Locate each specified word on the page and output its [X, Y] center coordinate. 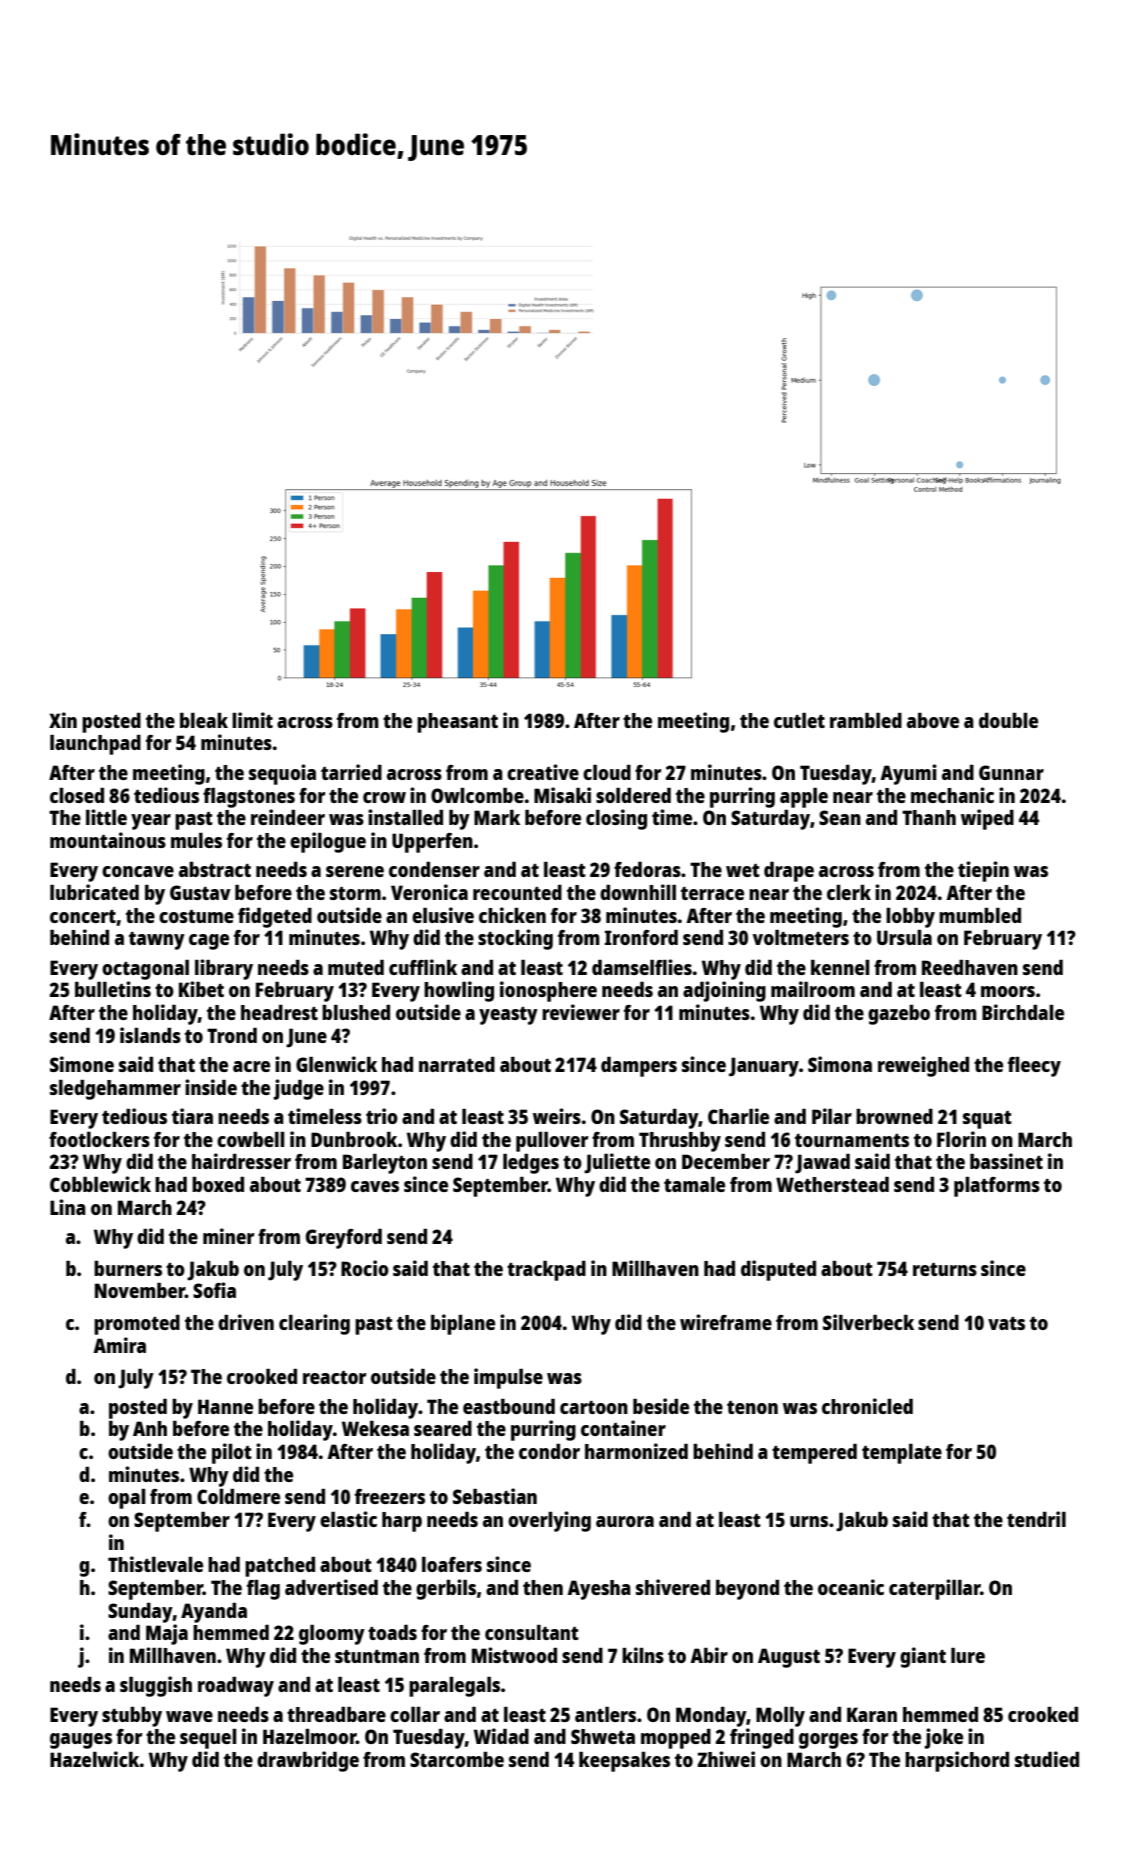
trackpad [546, 1271]
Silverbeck [868, 1322]
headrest [279, 1012]
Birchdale [1023, 1012]
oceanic [851, 1587]
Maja [167, 1634]
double [1008, 720]
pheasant [457, 723]
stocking [515, 939]
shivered [673, 1587]
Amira [119, 1345]
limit [252, 720]
